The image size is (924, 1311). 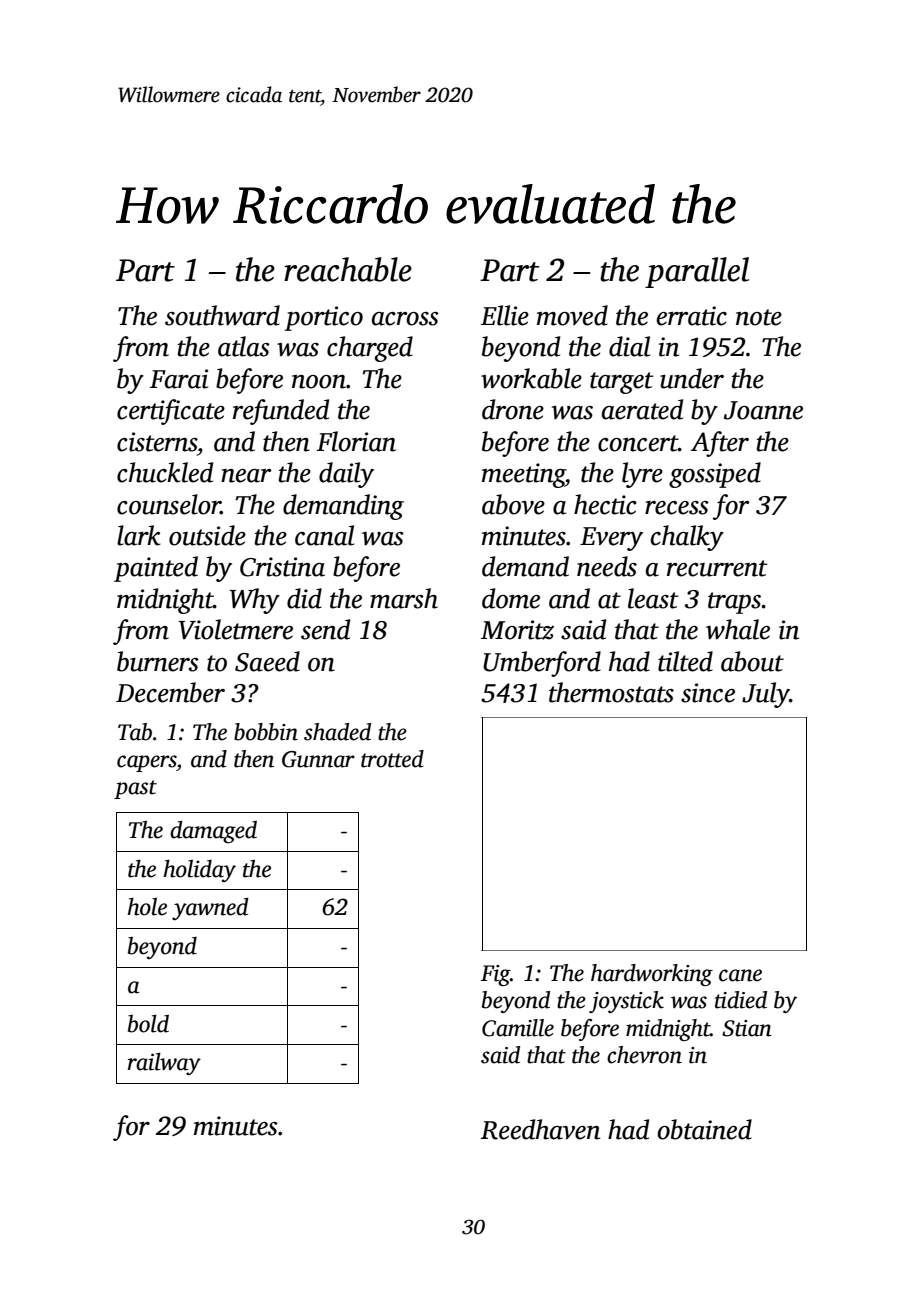 What do you see at coordinates (319, 382) in the page?
I see `noon` at bounding box center [319, 382].
